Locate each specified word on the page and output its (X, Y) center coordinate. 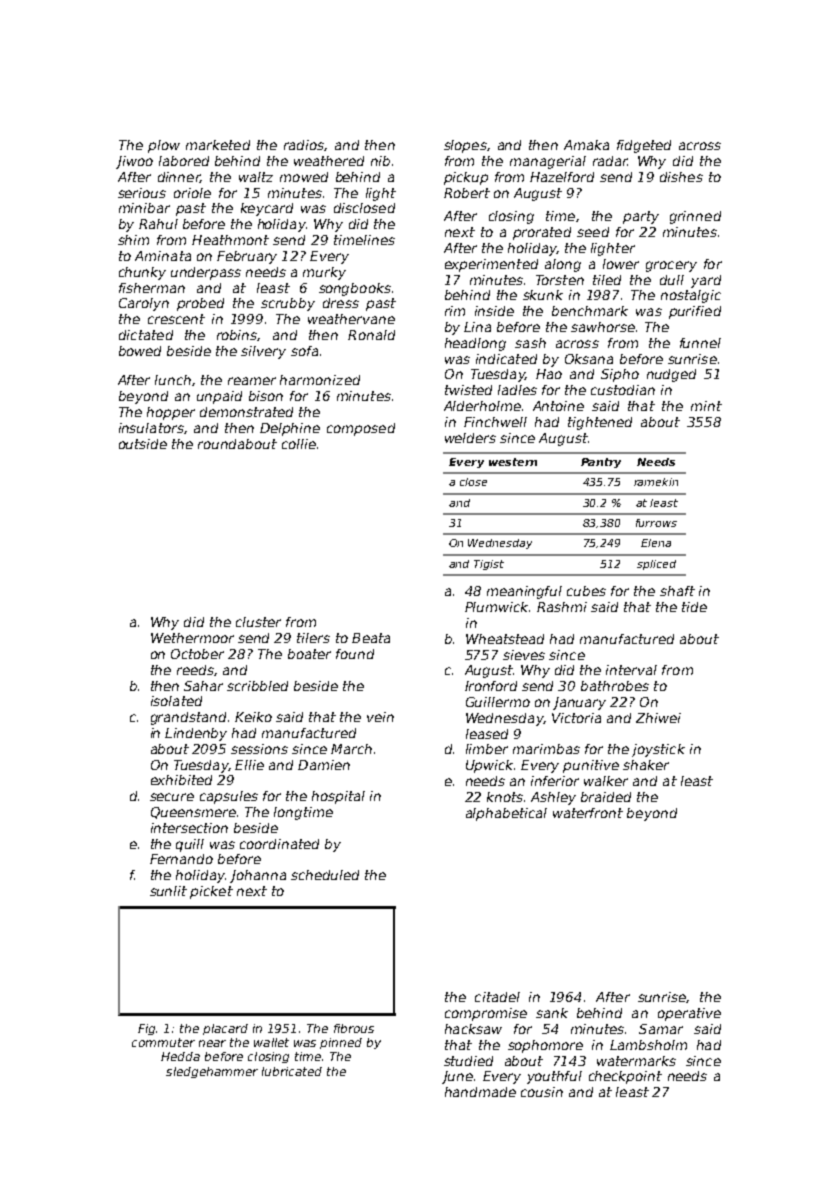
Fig (147, 1029)
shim (133, 240)
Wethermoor (192, 638)
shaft (677, 591)
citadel (497, 997)
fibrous (354, 1028)
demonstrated (246, 412)
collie (299, 444)
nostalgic (691, 296)
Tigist (489, 565)
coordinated (279, 844)
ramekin (656, 482)
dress (341, 303)
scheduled (325, 875)
